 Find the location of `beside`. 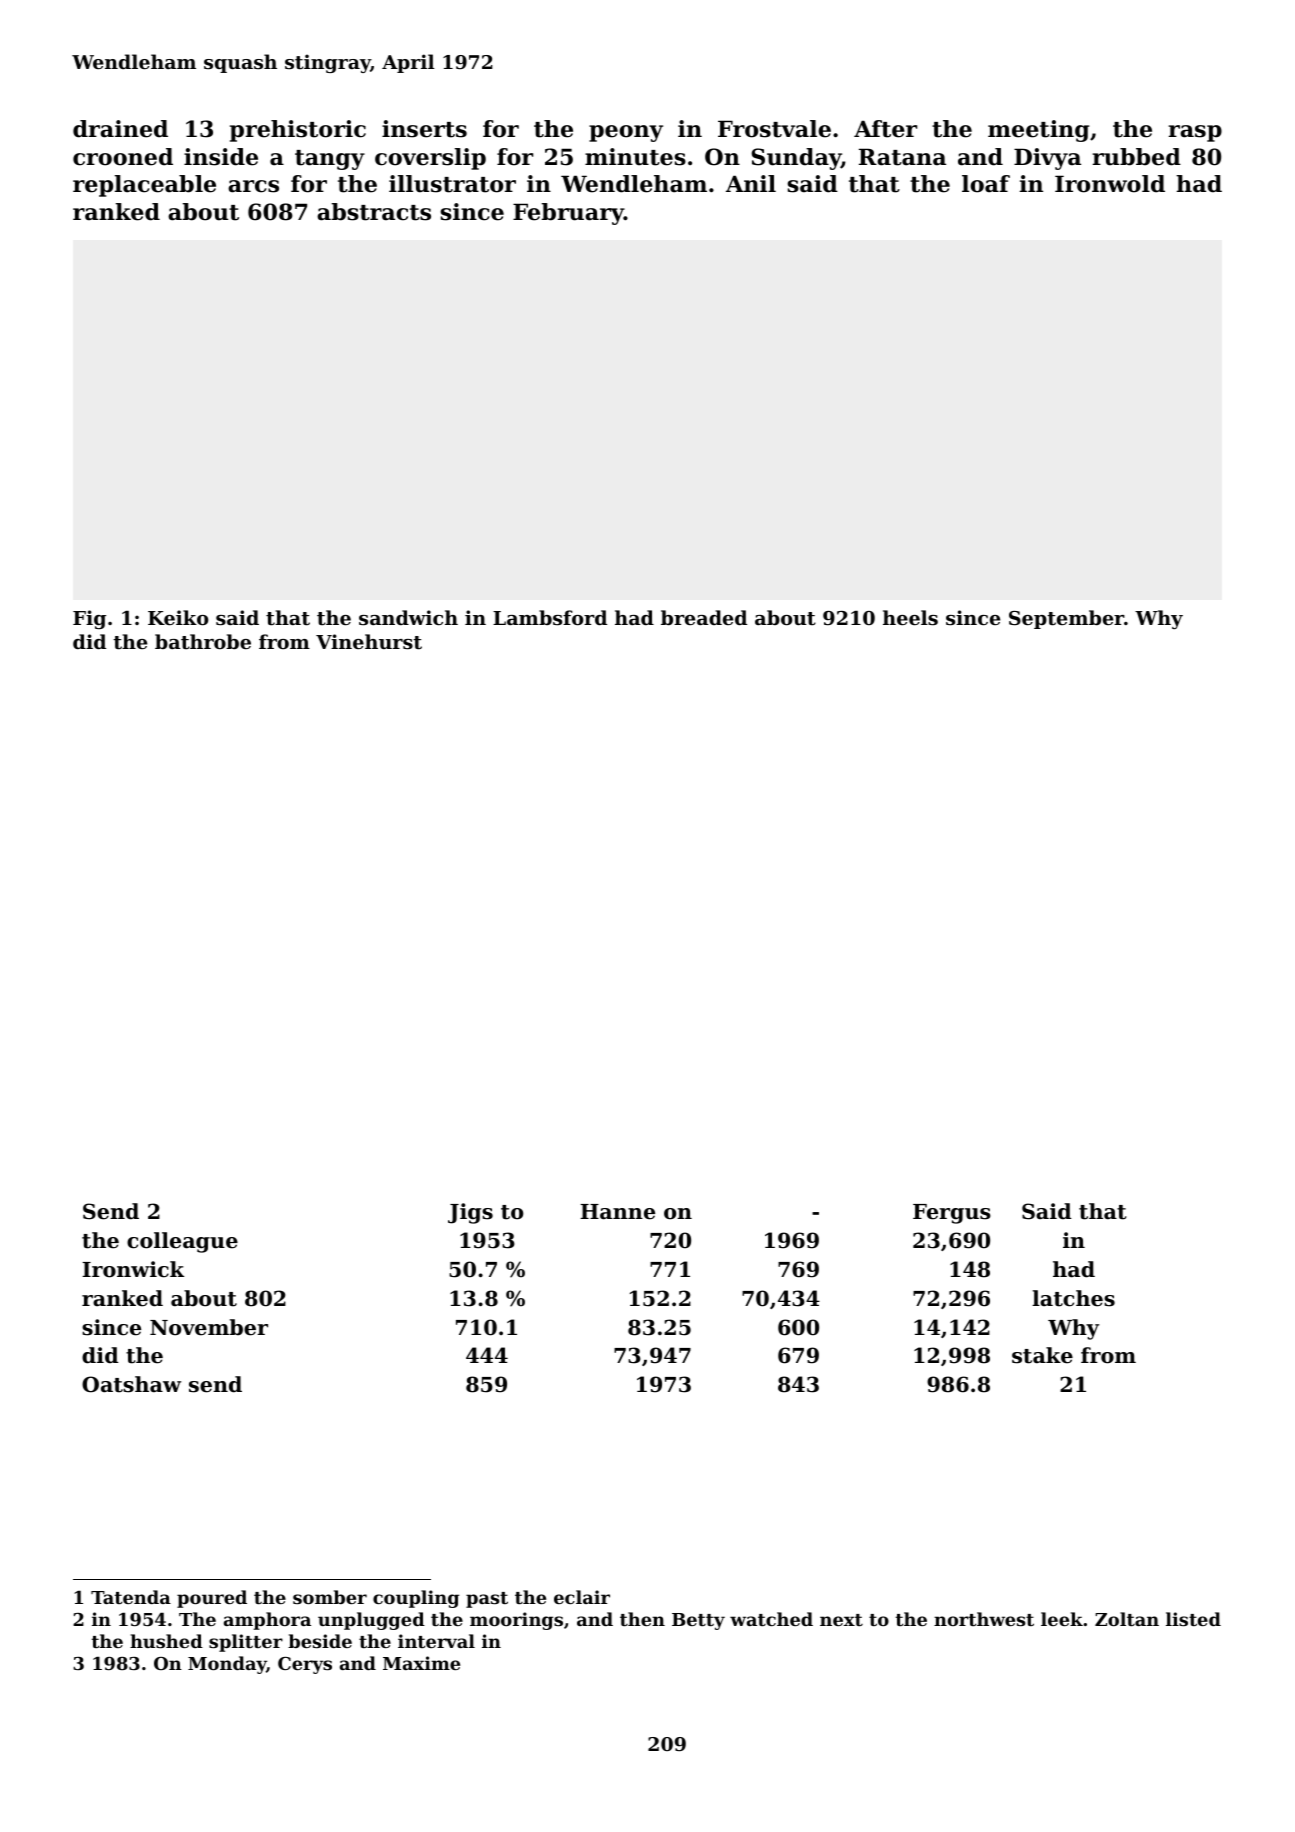

beside is located at coordinates (320, 1641).
